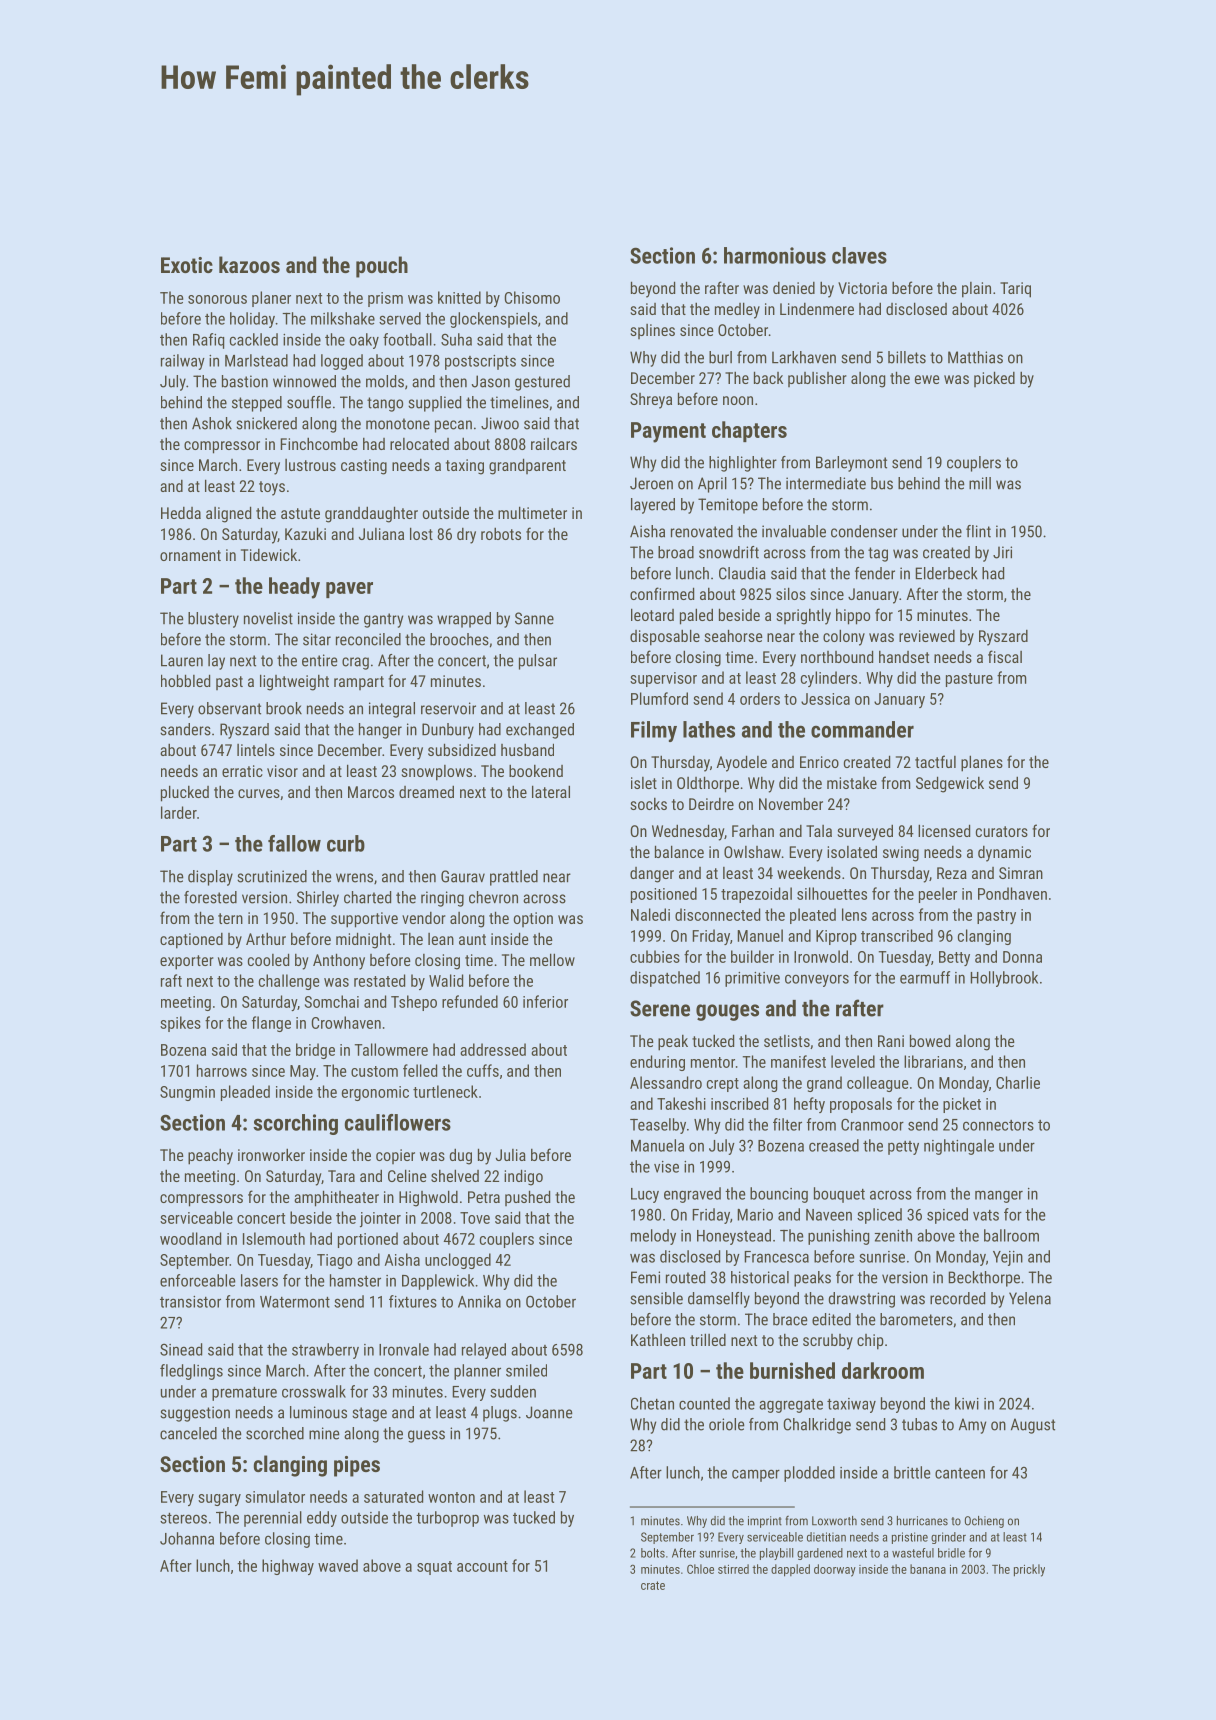  I want to click on saturated, so click(393, 1496).
